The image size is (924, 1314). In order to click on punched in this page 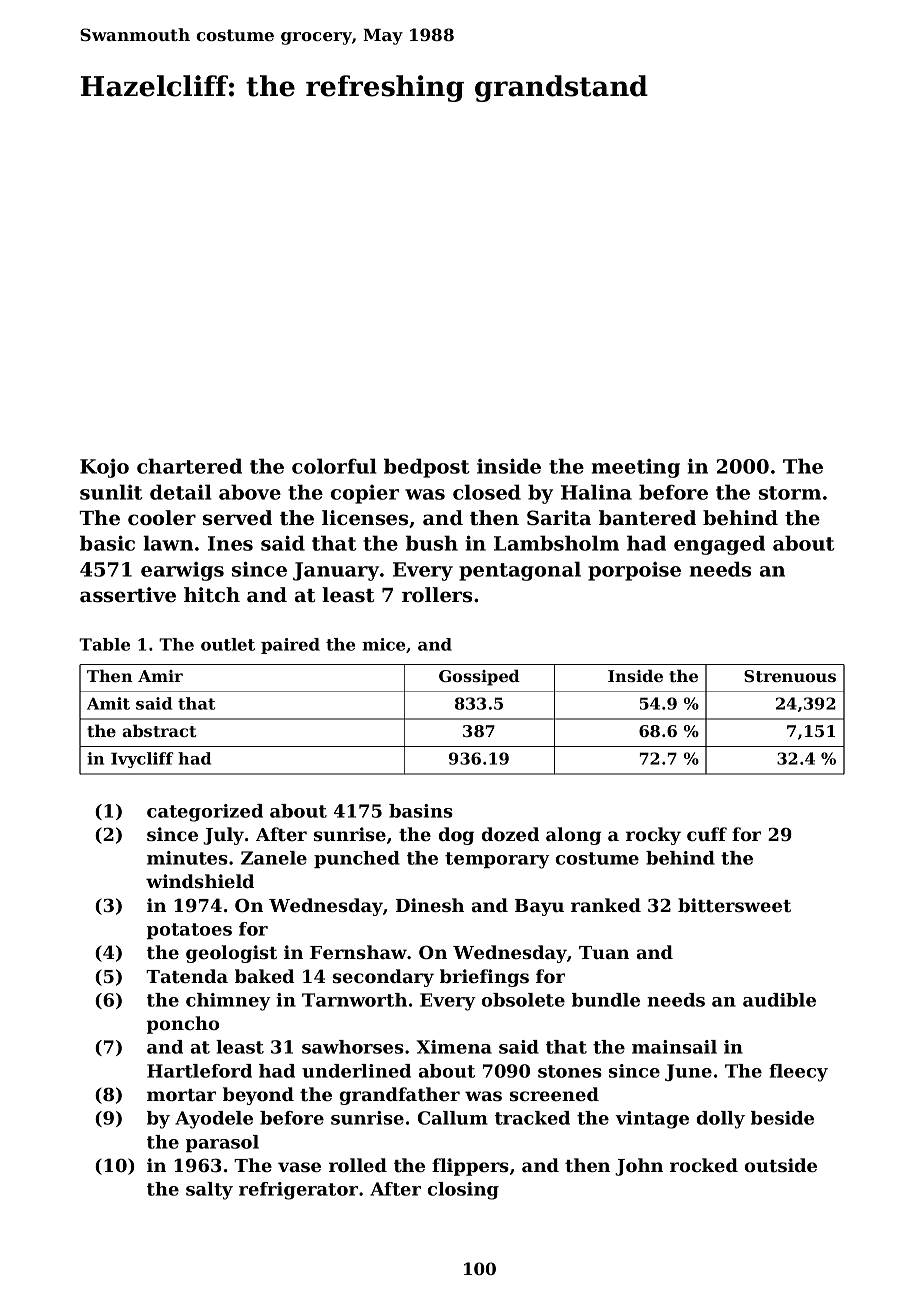, I will do `click(357, 859)`.
